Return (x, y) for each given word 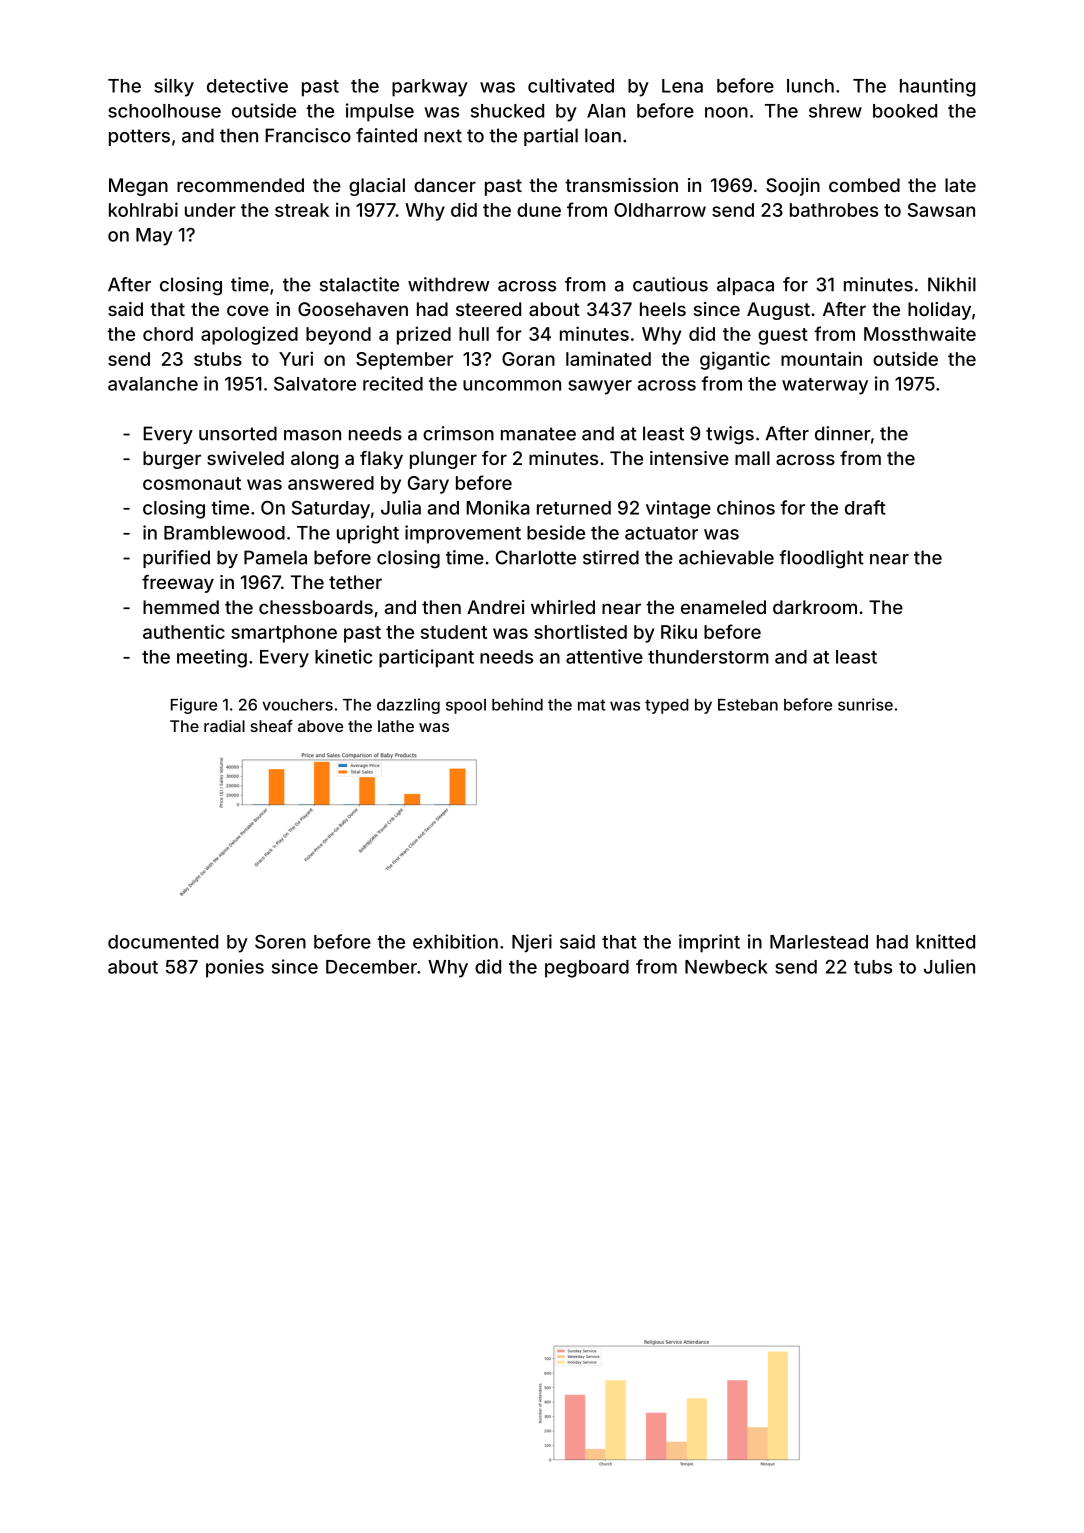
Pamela (275, 557)
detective (247, 85)
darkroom (815, 607)
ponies (235, 968)
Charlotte (536, 557)
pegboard (587, 969)
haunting (937, 87)
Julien (949, 966)
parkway (430, 88)
